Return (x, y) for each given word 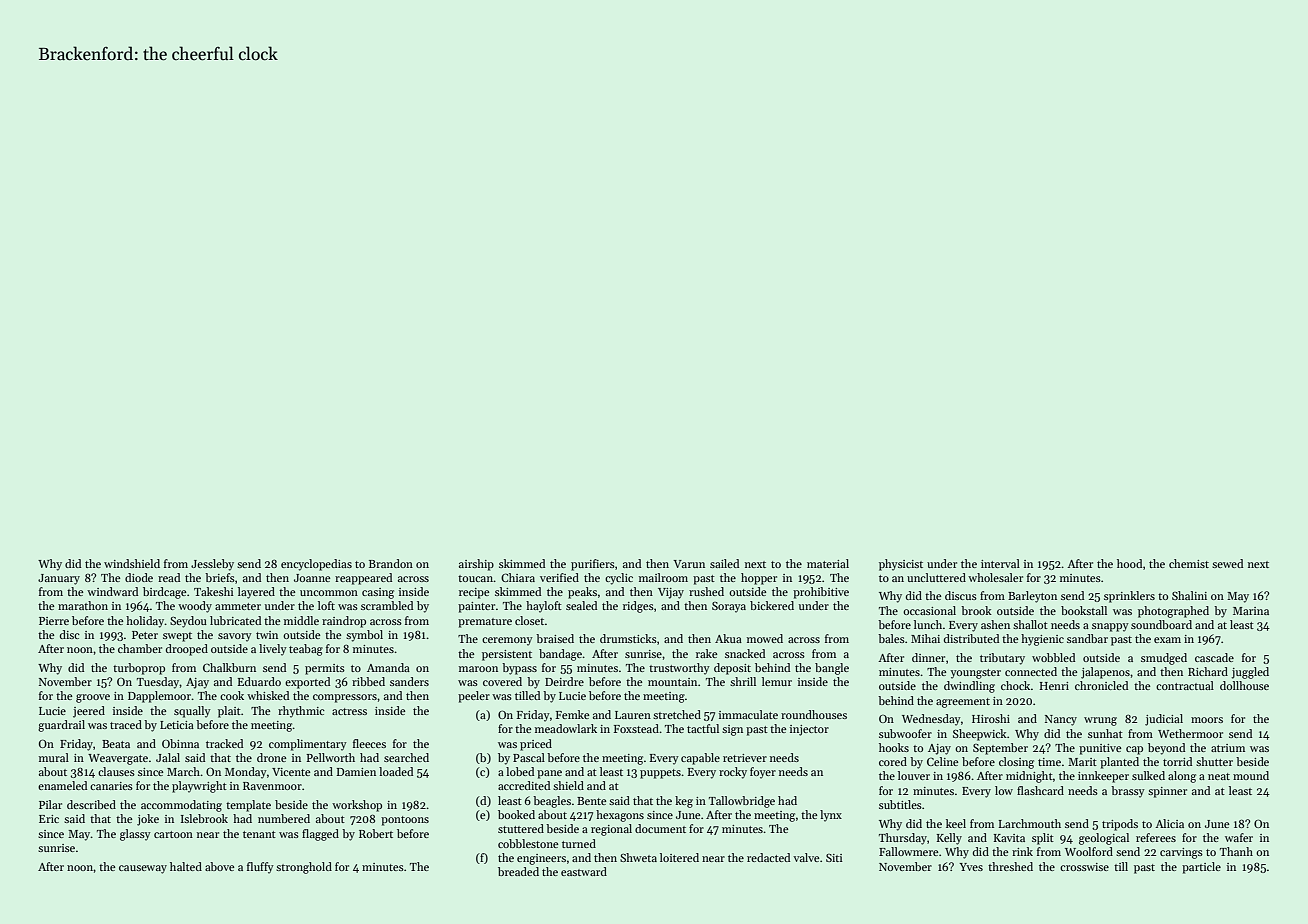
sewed (1227, 563)
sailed (724, 563)
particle (1201, 868)
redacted (768, 857)
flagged (320, 835)
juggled (1250, 673)
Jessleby (212, 565)
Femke (572, 714)
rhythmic (301, 712)
